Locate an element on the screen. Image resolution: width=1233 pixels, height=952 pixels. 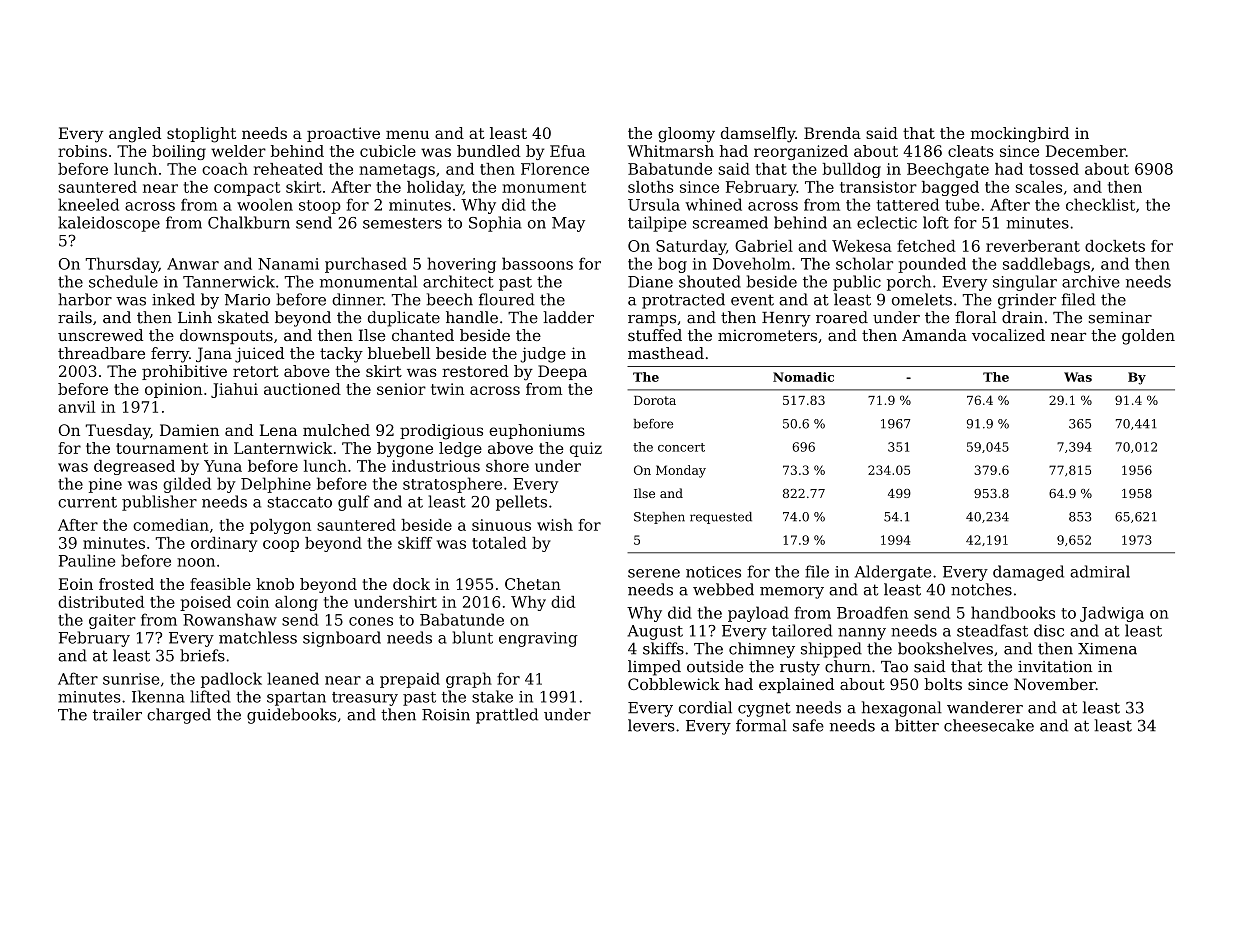
gloomy is located at coordinates (686, 135).
